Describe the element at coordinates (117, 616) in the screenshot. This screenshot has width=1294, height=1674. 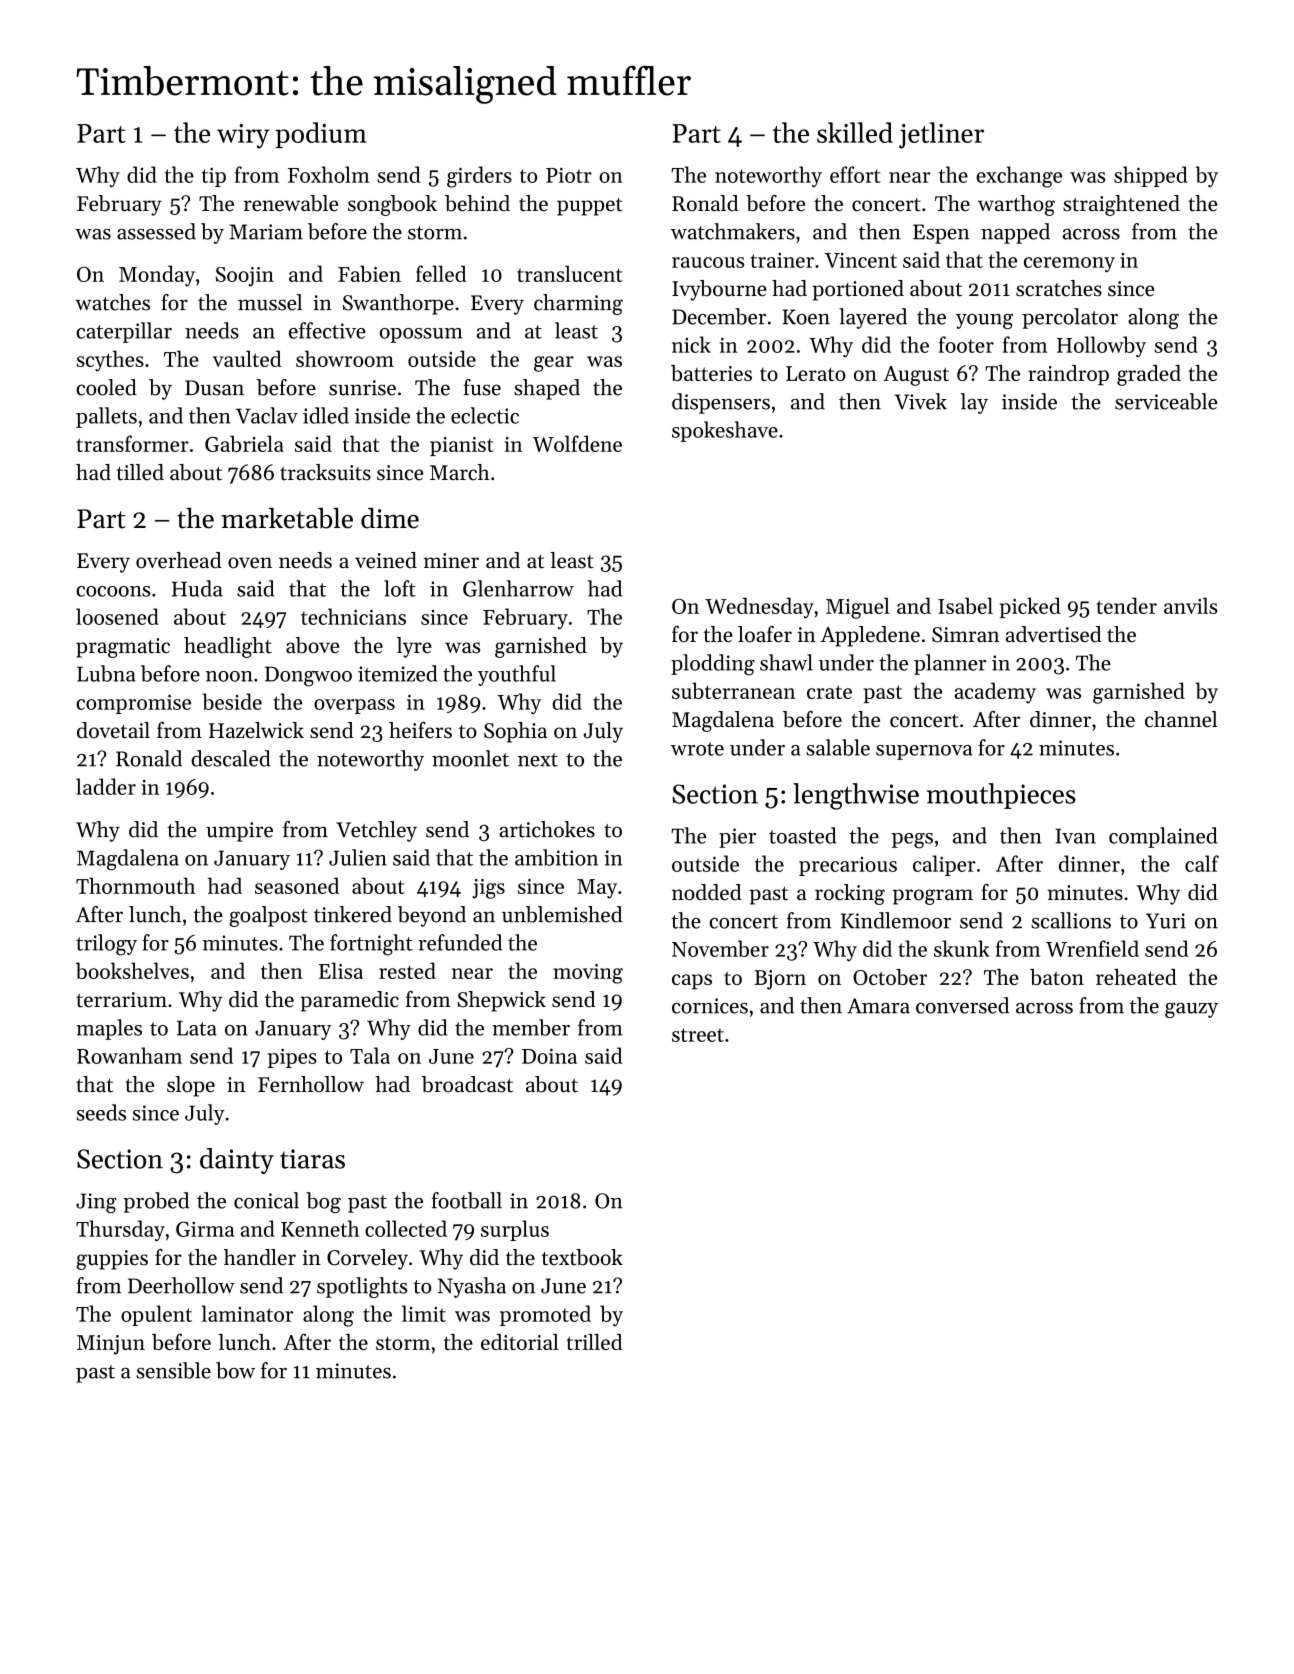
I see `loosened` at that location.
